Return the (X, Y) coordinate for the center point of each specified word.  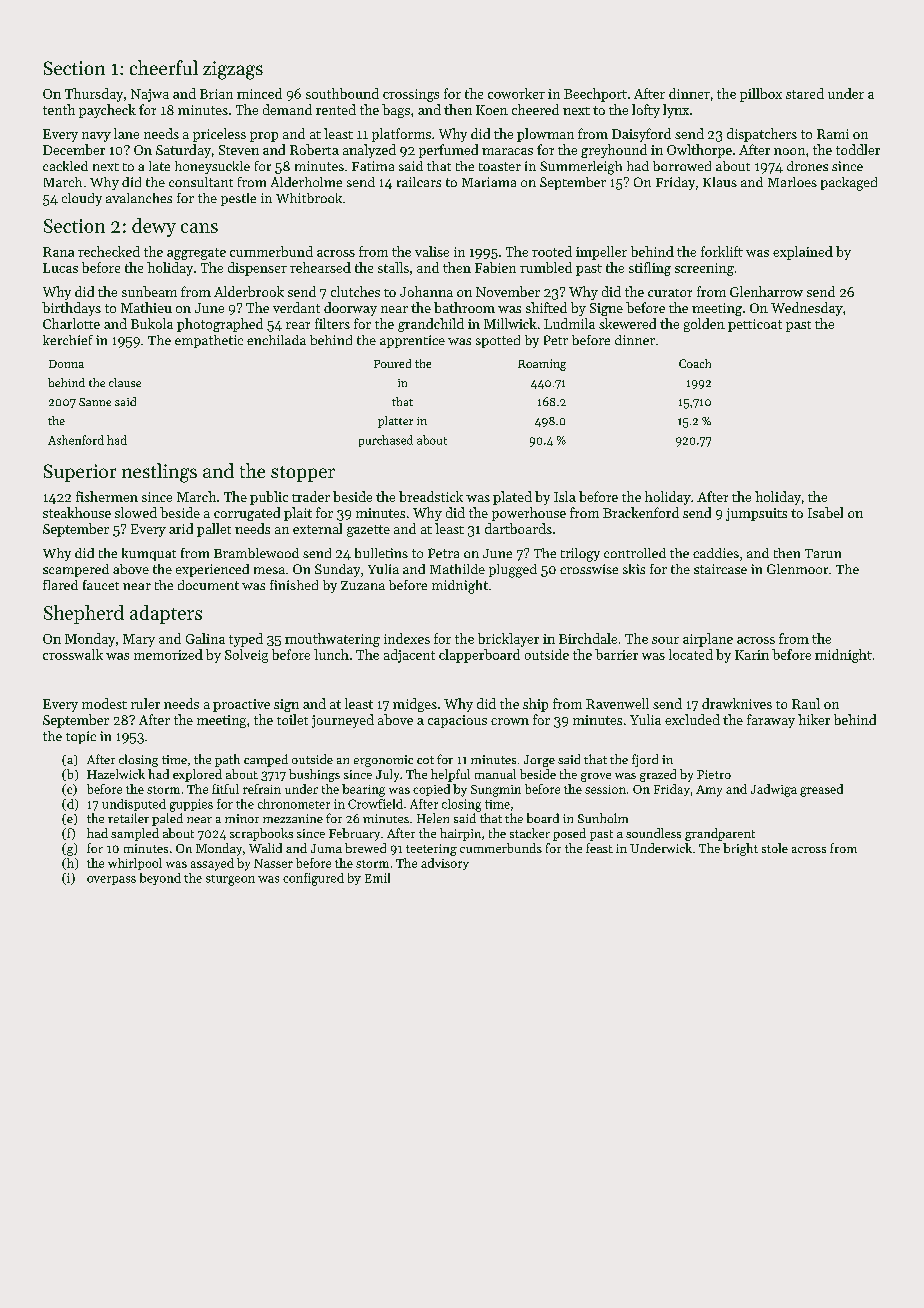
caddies (716, 553)
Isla (565, 496)
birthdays (71, 309)
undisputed (134, 805)
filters (332, 323)
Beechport (595, 95)
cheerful (164, 67)
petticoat (755, 325)
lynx (676, 111)
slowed (136, 512)
